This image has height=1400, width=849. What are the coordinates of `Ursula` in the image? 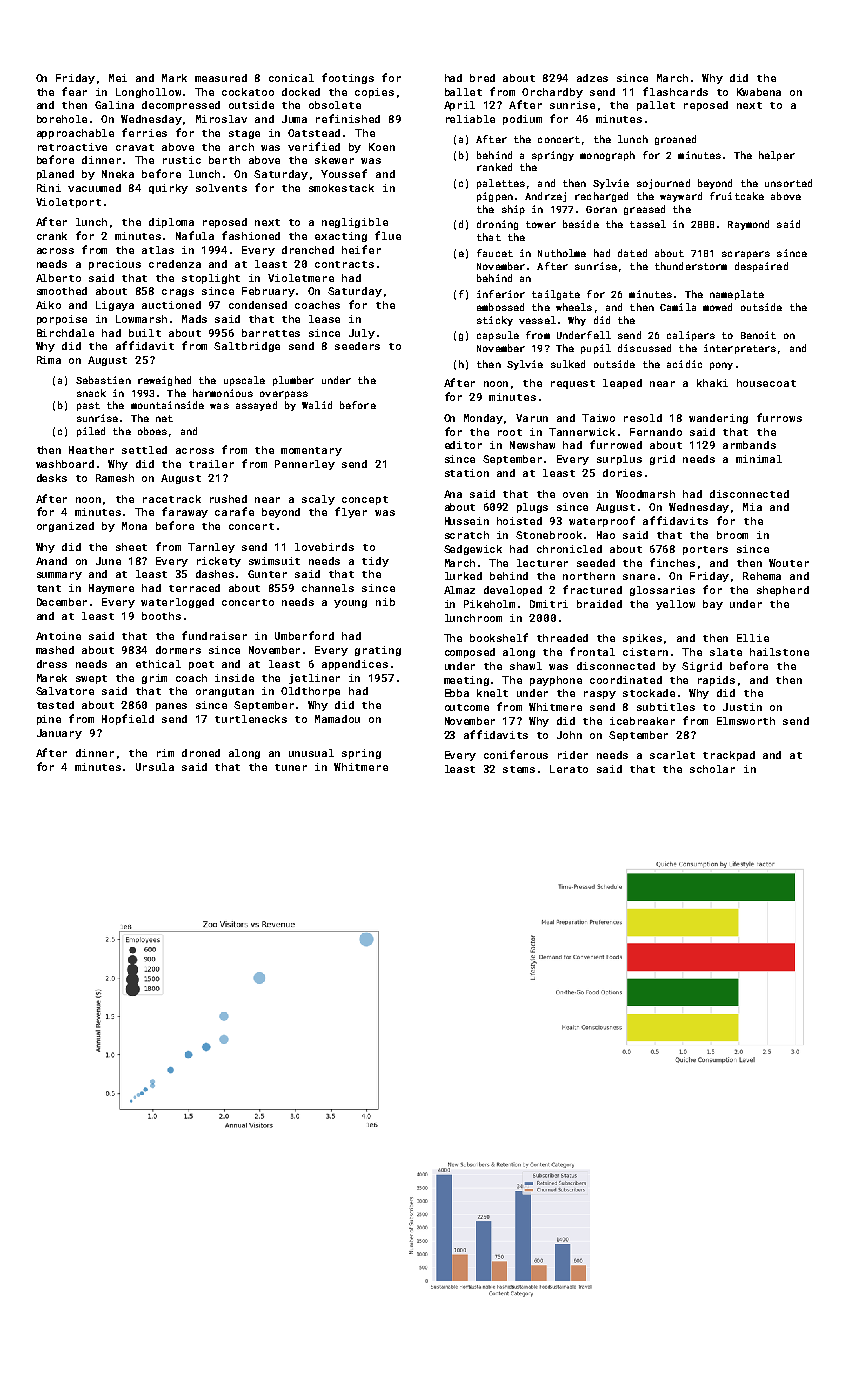 It's located at (155, 767).
